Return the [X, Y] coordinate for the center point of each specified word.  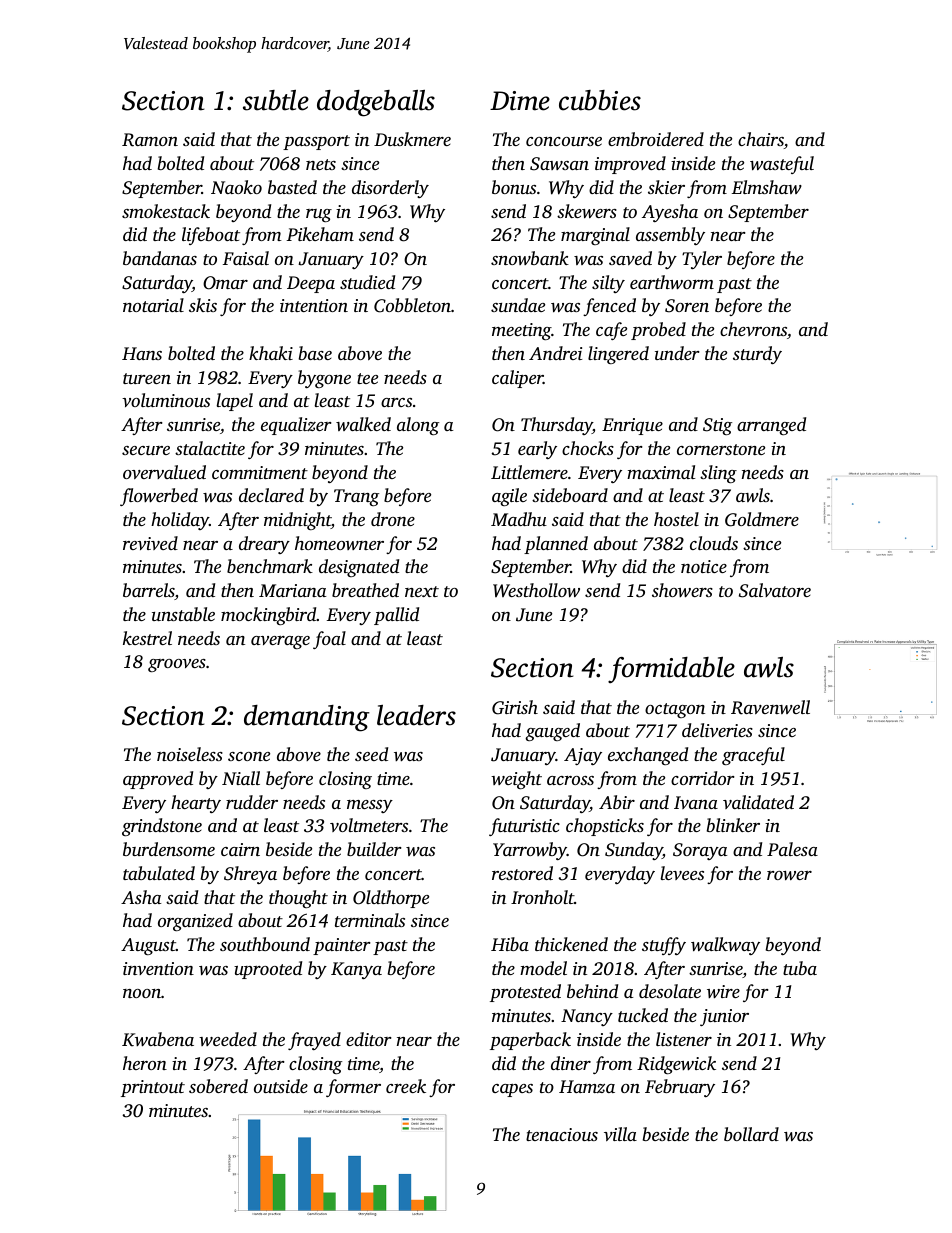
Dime [520, 101]
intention [314, 305]
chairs [761, 139]
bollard [751, 1134]
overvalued [164, 472]
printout [153, 1088]
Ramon [150, 140]
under [677, 353]
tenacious [562, 1134]
